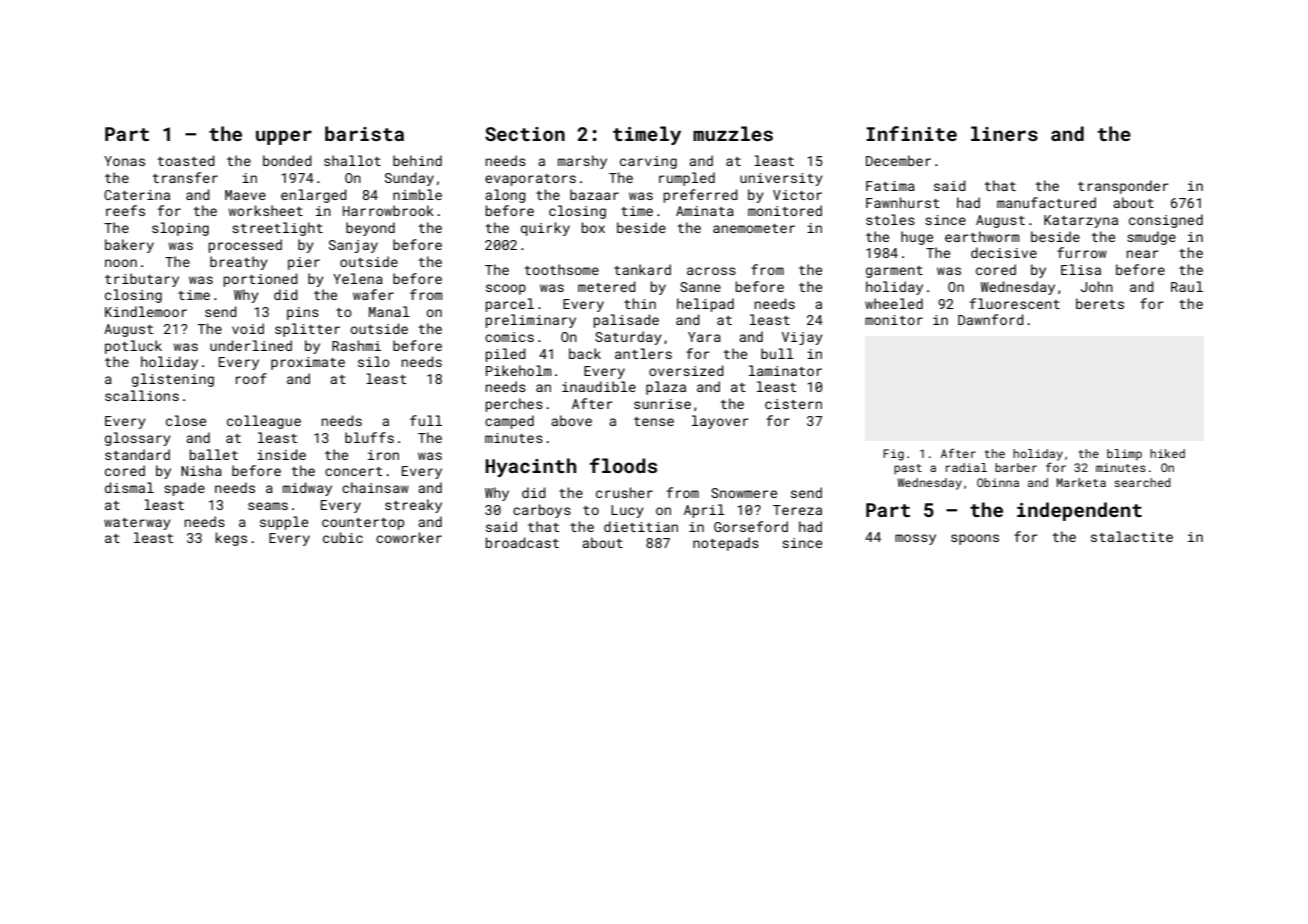  What do you see at coordinates (911, 133) in the image?
I see `Infinite` at bounding box center [911, 133].
